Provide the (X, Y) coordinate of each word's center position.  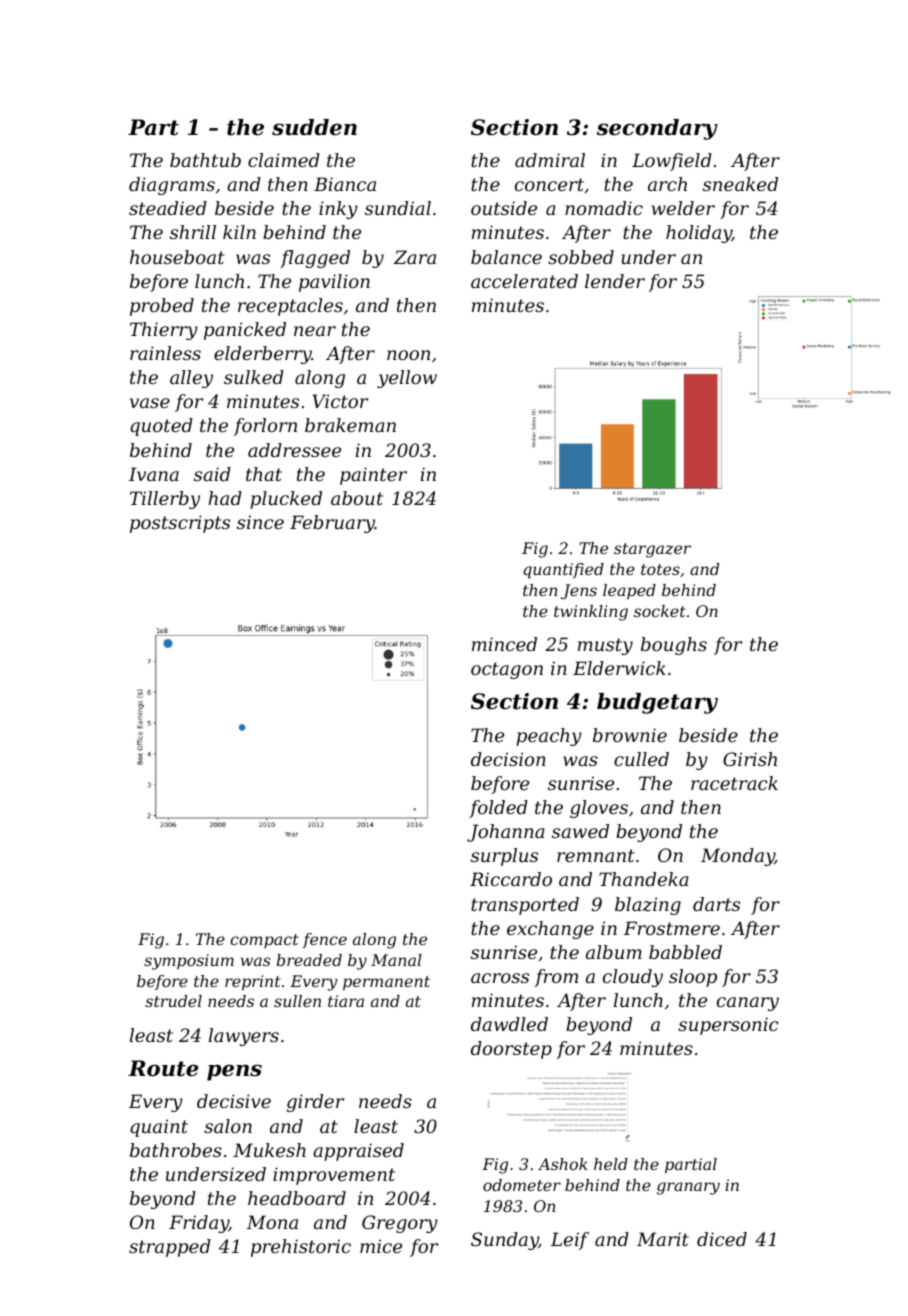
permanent (386, 983)
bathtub (205, 160)
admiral (550, 160)
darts (716, 904)
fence (325, 940)
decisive (234, 1101)
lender (615, 281)
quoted (161, 427)
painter (373, 476)
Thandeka (643, 879)
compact (264, 941)
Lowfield (672, 162)
